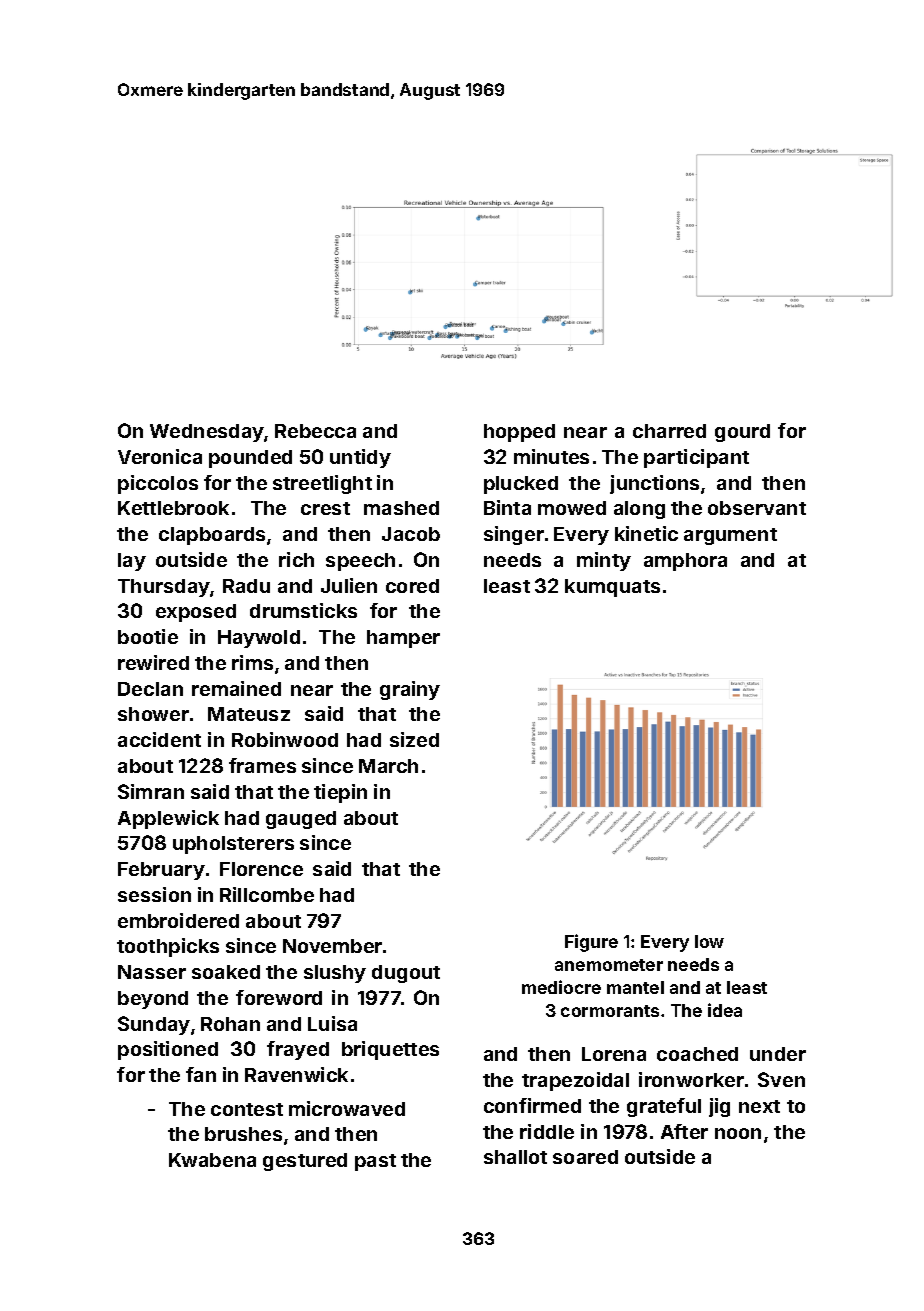 This page has width=924, height=1311. What do you see at coordinates (212, 1160) in the page?
I see `Kwabena` at bounding box center [212, 1160].
